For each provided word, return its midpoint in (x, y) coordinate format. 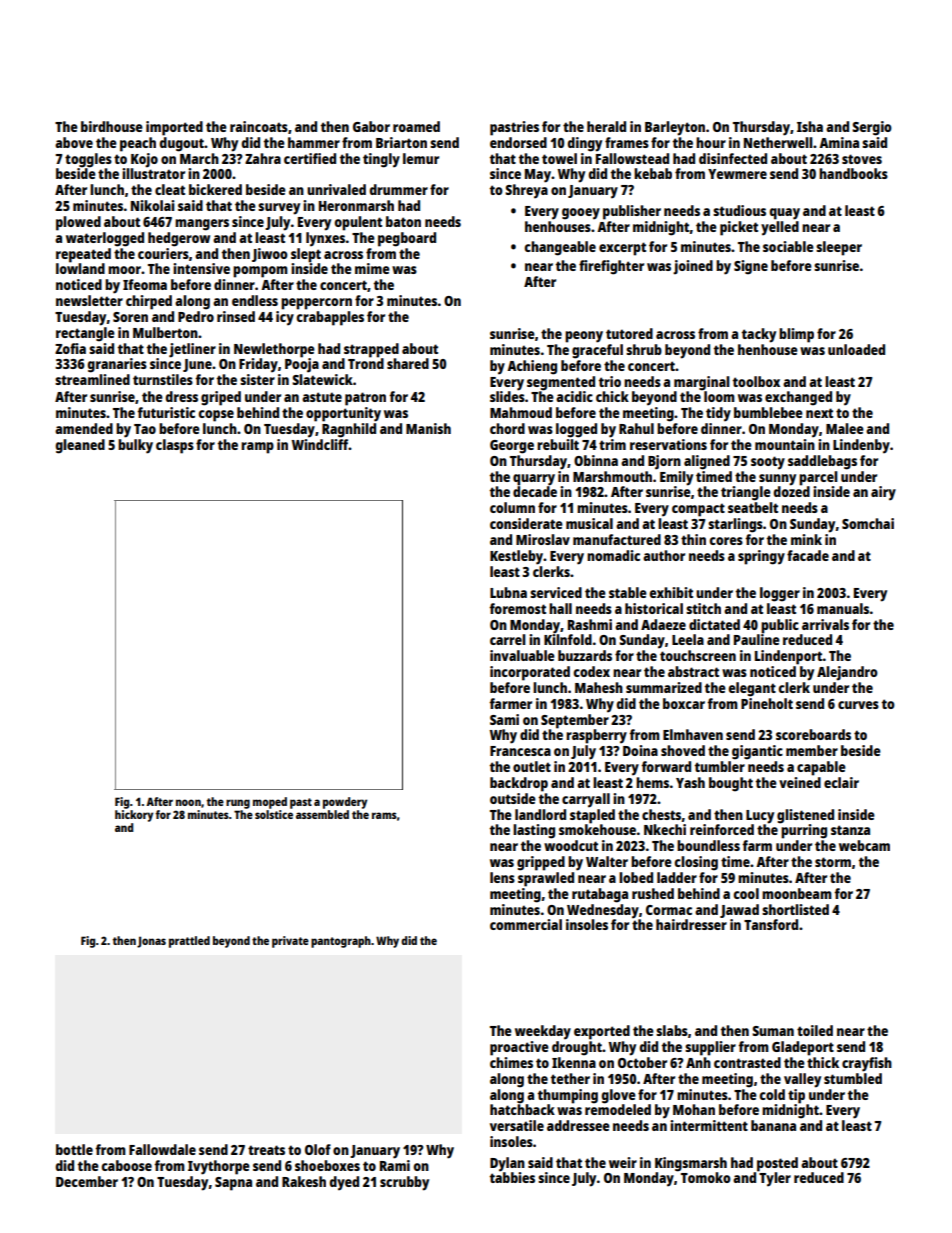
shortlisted (795, 909)
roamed (416, 126)
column (512, 507)
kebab (653, 173)
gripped (541, 863)
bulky (135, 446)
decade (535, 491)
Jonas (151, 942)
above (74, 142)
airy (883, 493)
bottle (74, 1149)
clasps (175, 446)
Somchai (868, 523)
